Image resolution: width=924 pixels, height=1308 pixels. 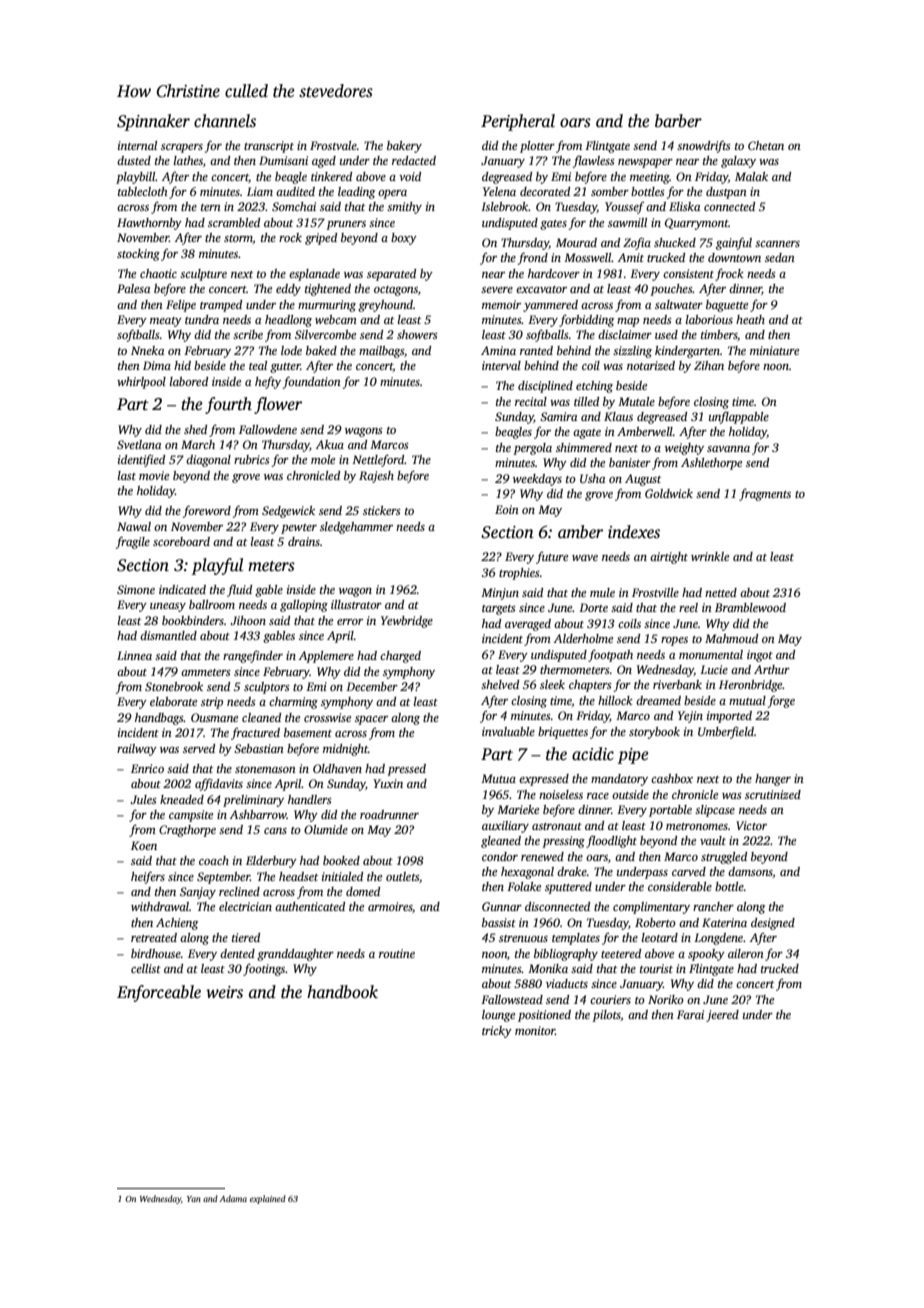 What do you see at coordinates (168, 635) in the document?
I see `dismantled` at bounding box center [168, 635].
